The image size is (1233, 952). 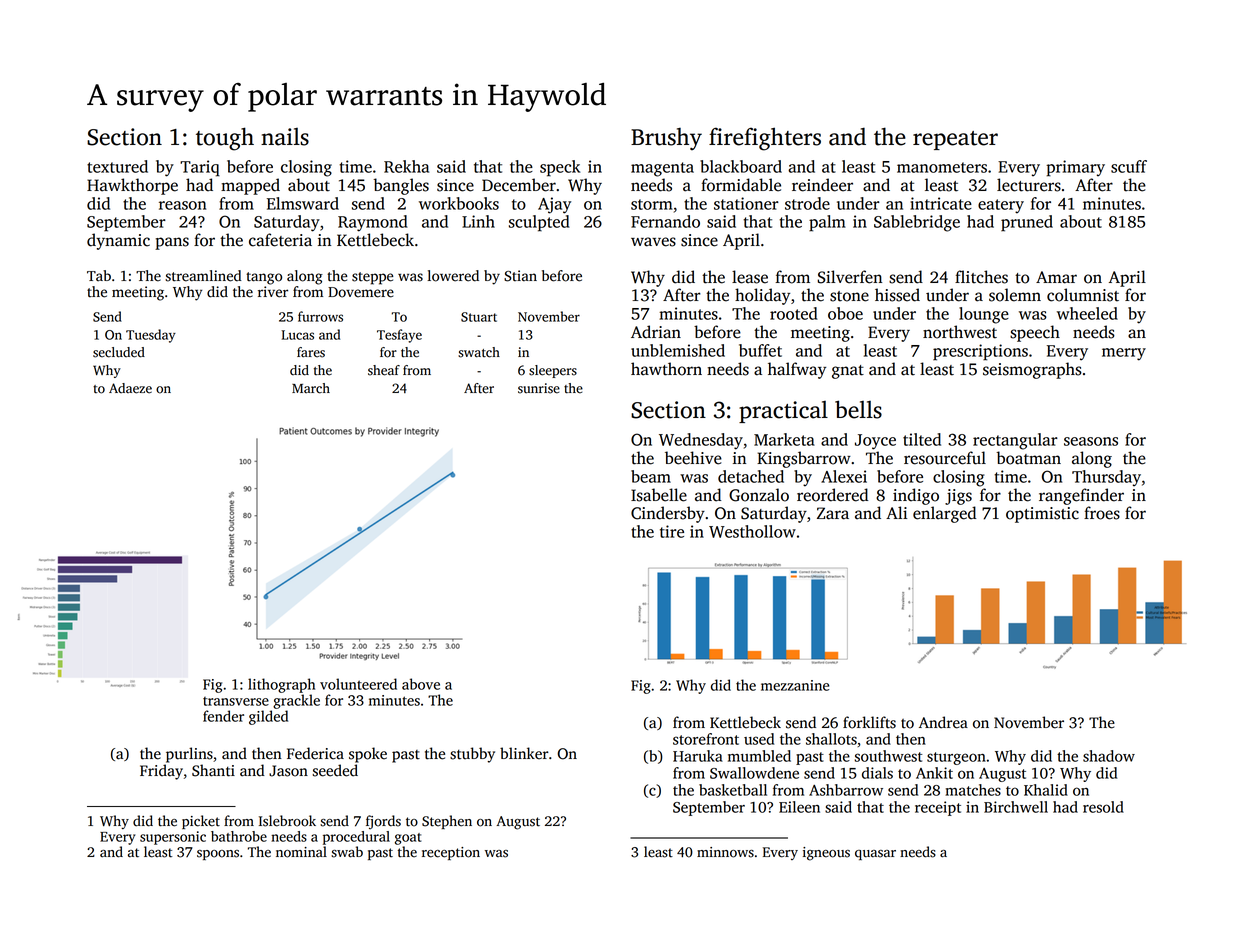 What do you see at coordinates (955, 140) in the document?
I see `repeater` at bounding box center [955, 140].
